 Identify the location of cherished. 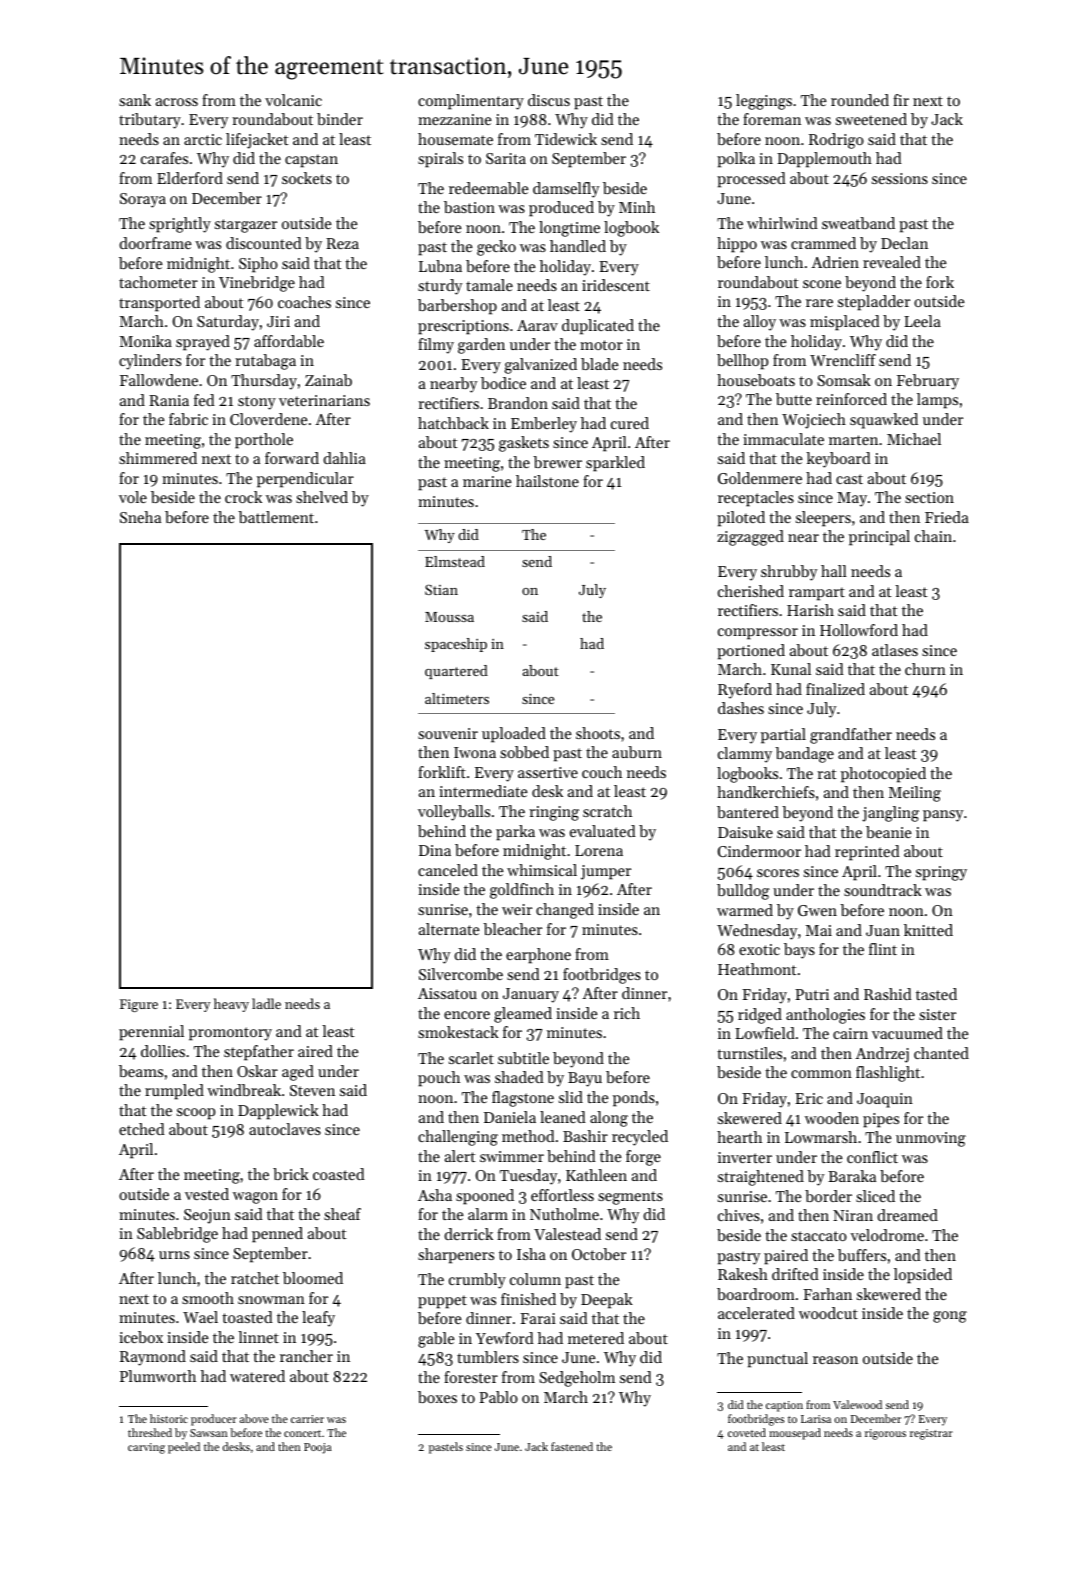
(751, 591).
